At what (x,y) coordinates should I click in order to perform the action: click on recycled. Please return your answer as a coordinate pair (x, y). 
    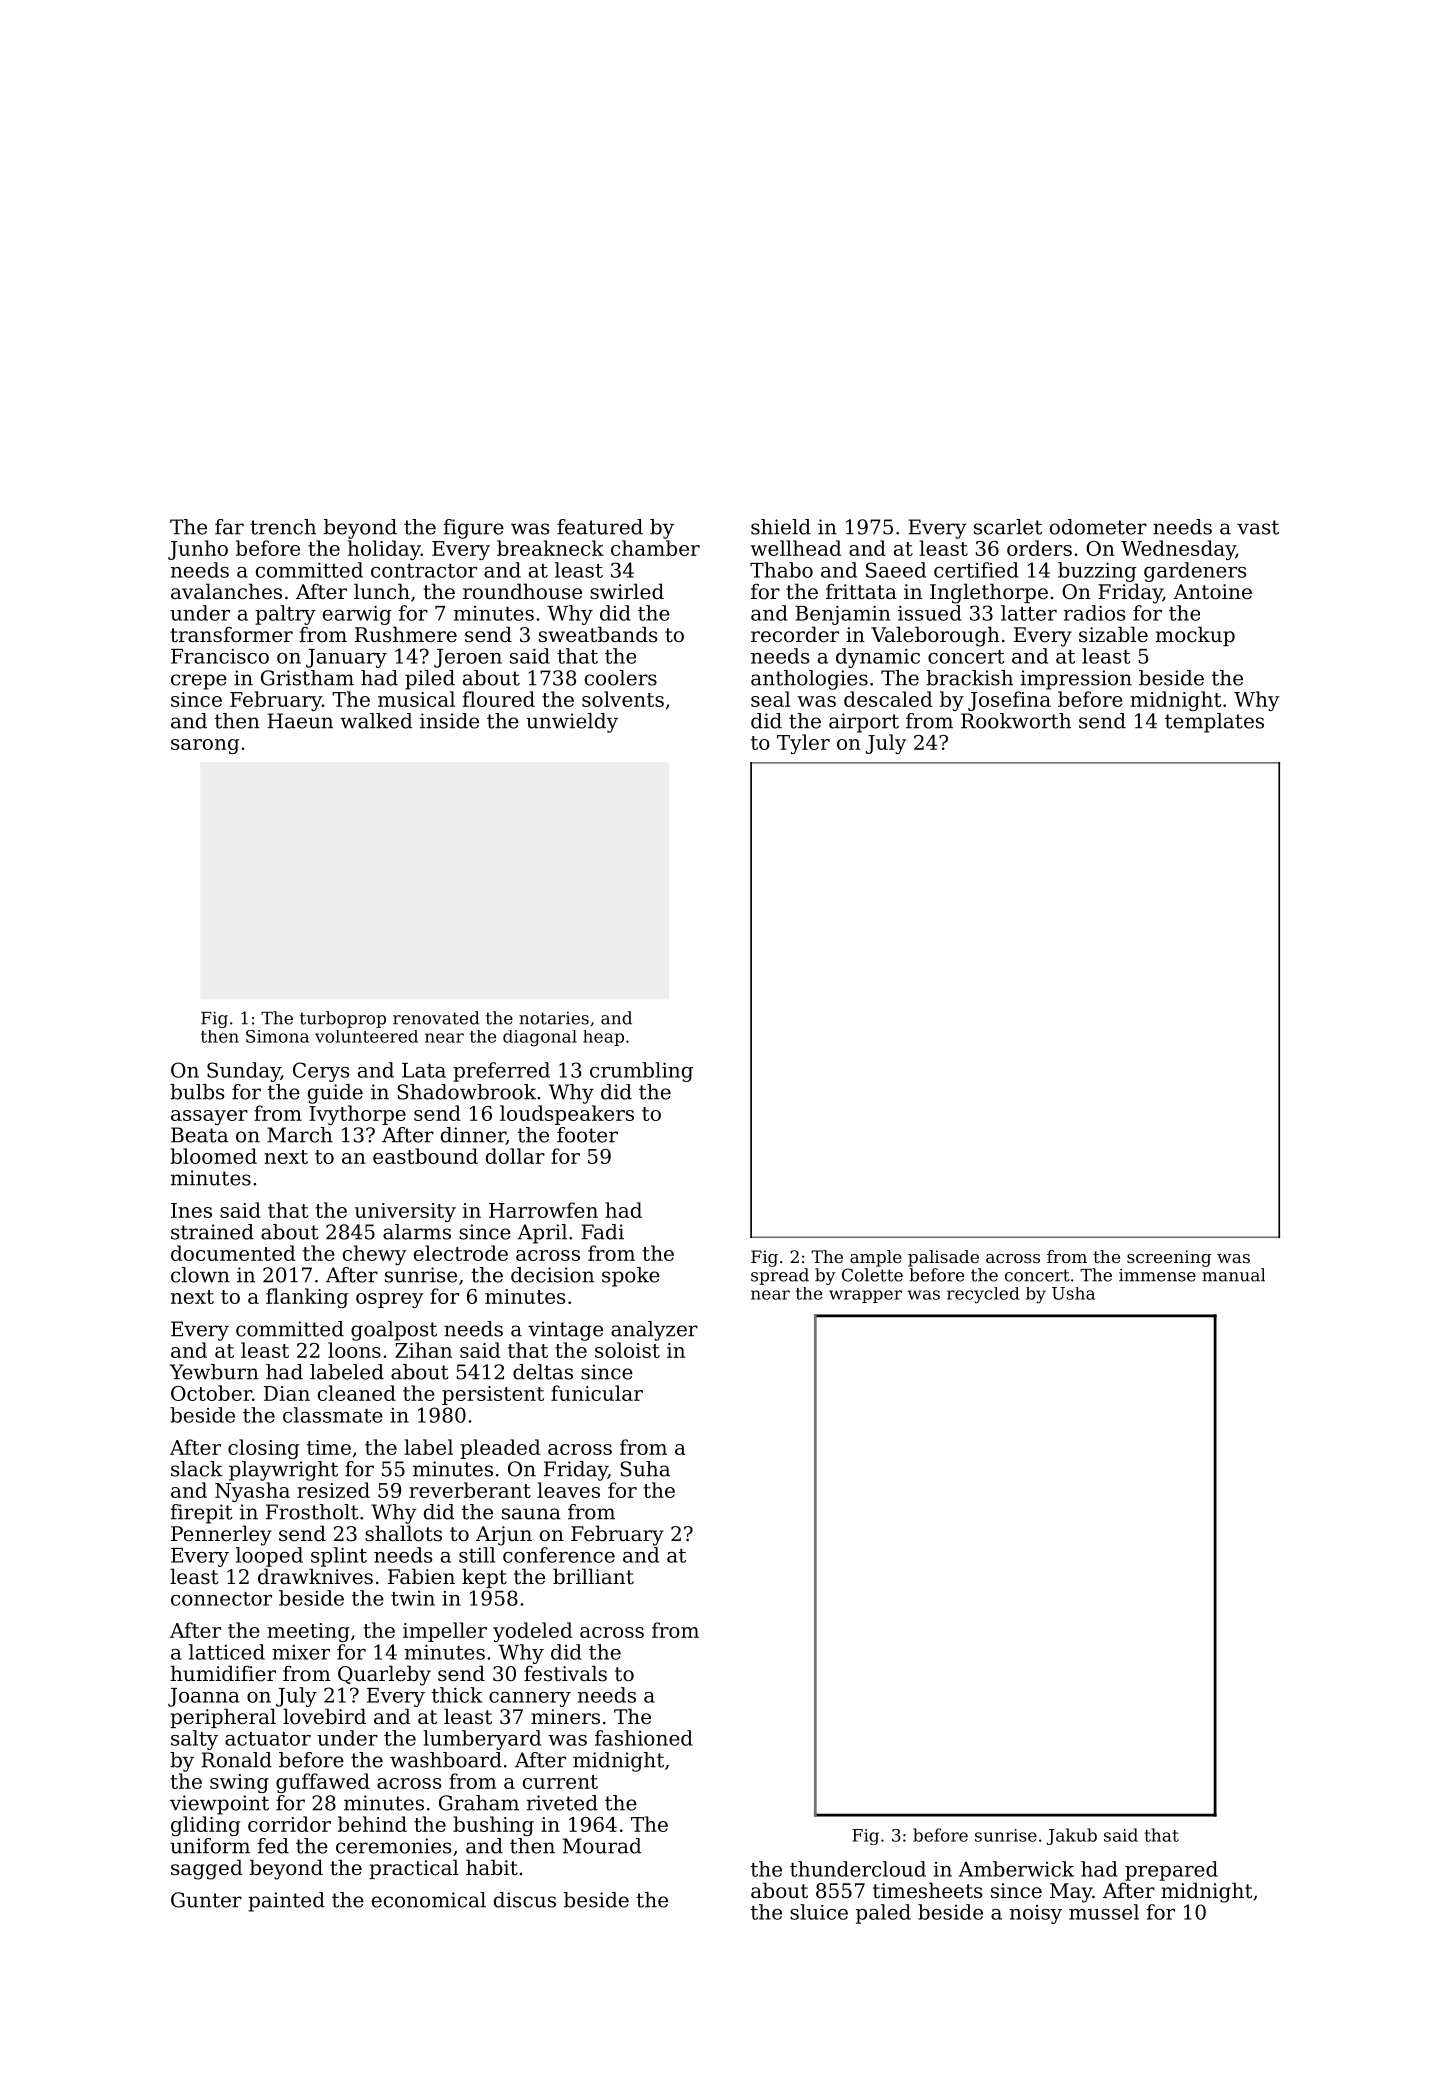
    Looking at the image, I should click on (983, 1295).
